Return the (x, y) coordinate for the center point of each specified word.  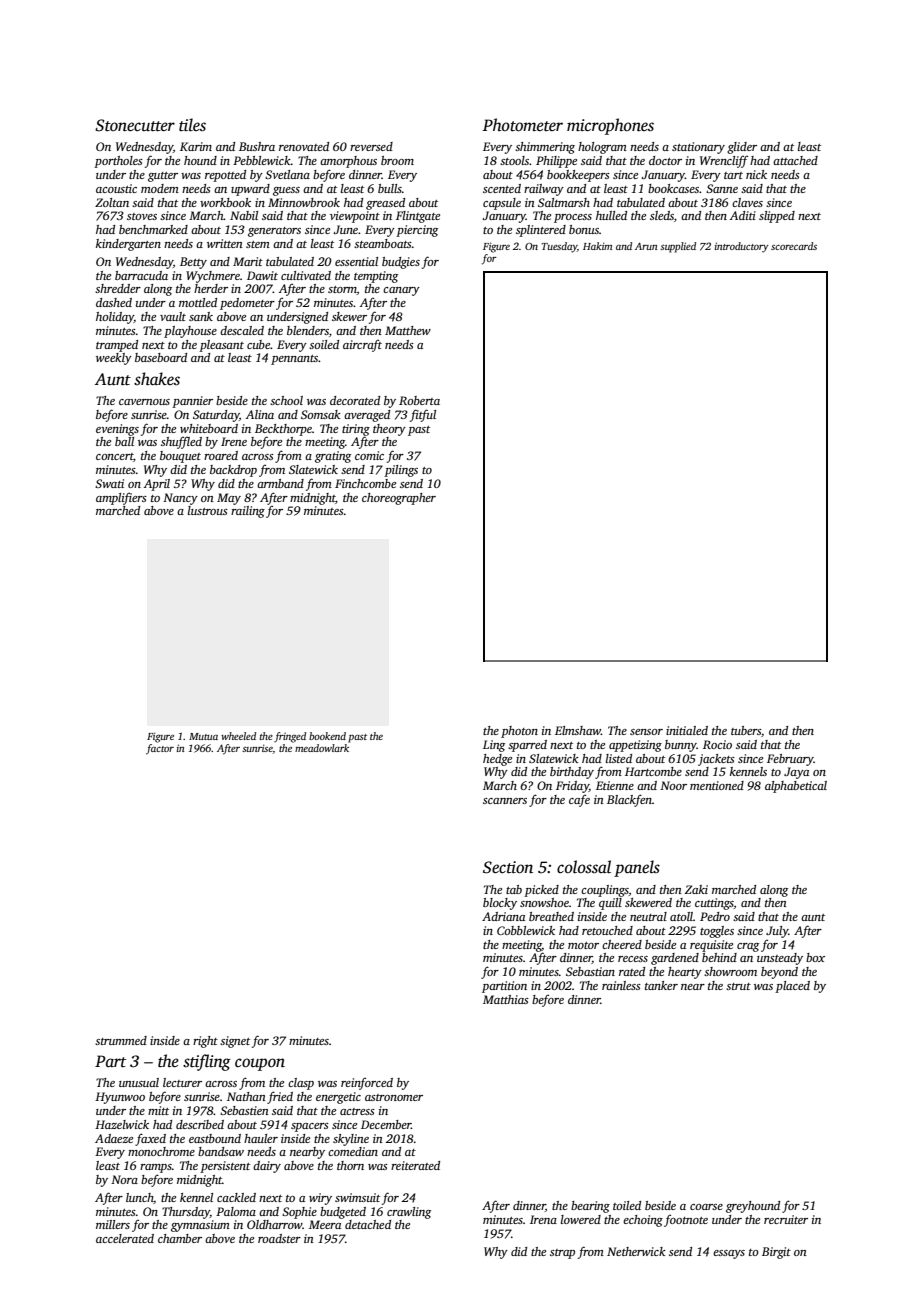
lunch (140, 1198)
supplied (678, 247)
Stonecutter (135, 125)
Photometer (523, 125)
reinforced (367, 1084)
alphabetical (796, 787)
